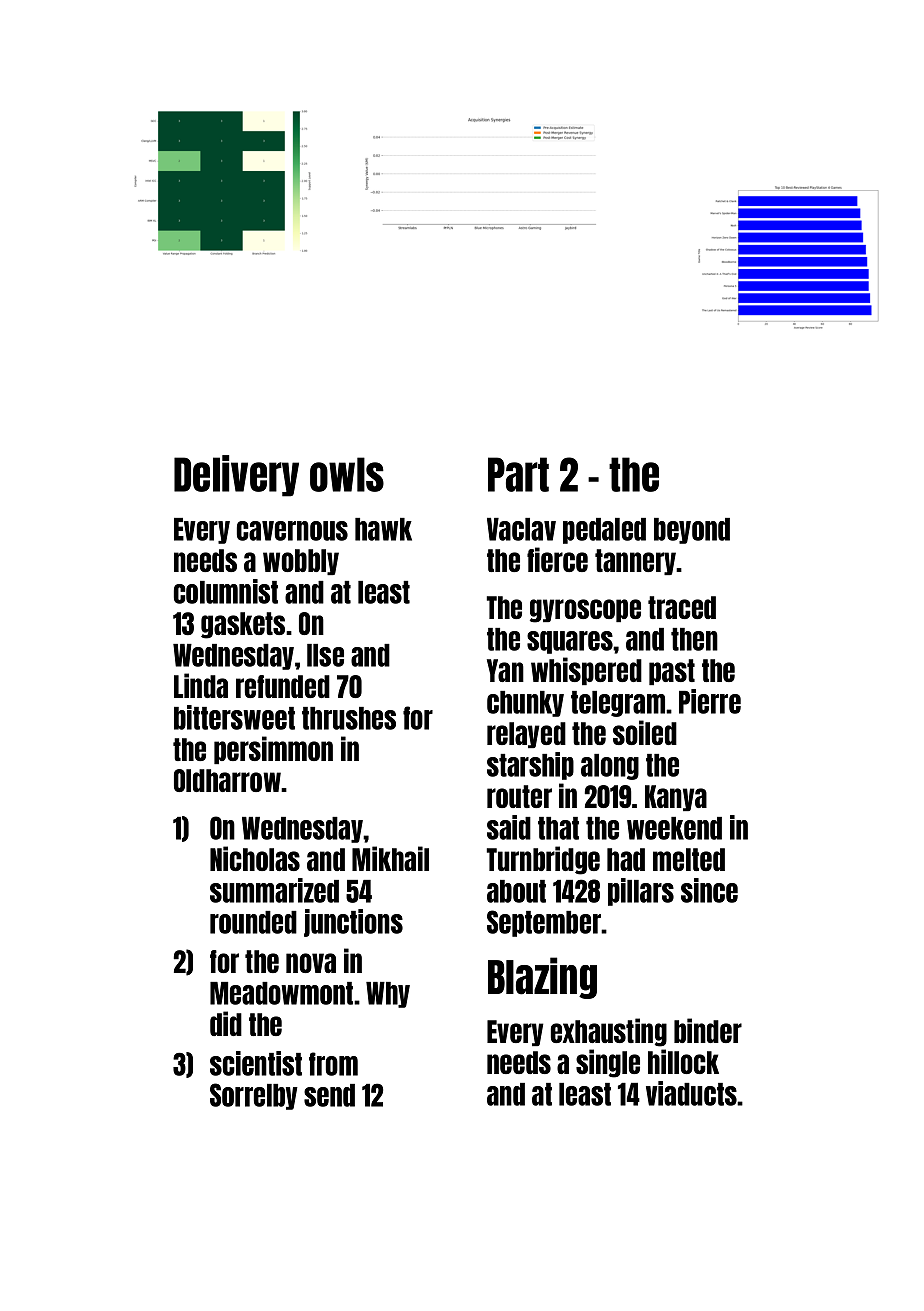 The height and width of the document is (1311, 924). I want to click on owls, so click(347, 474).
